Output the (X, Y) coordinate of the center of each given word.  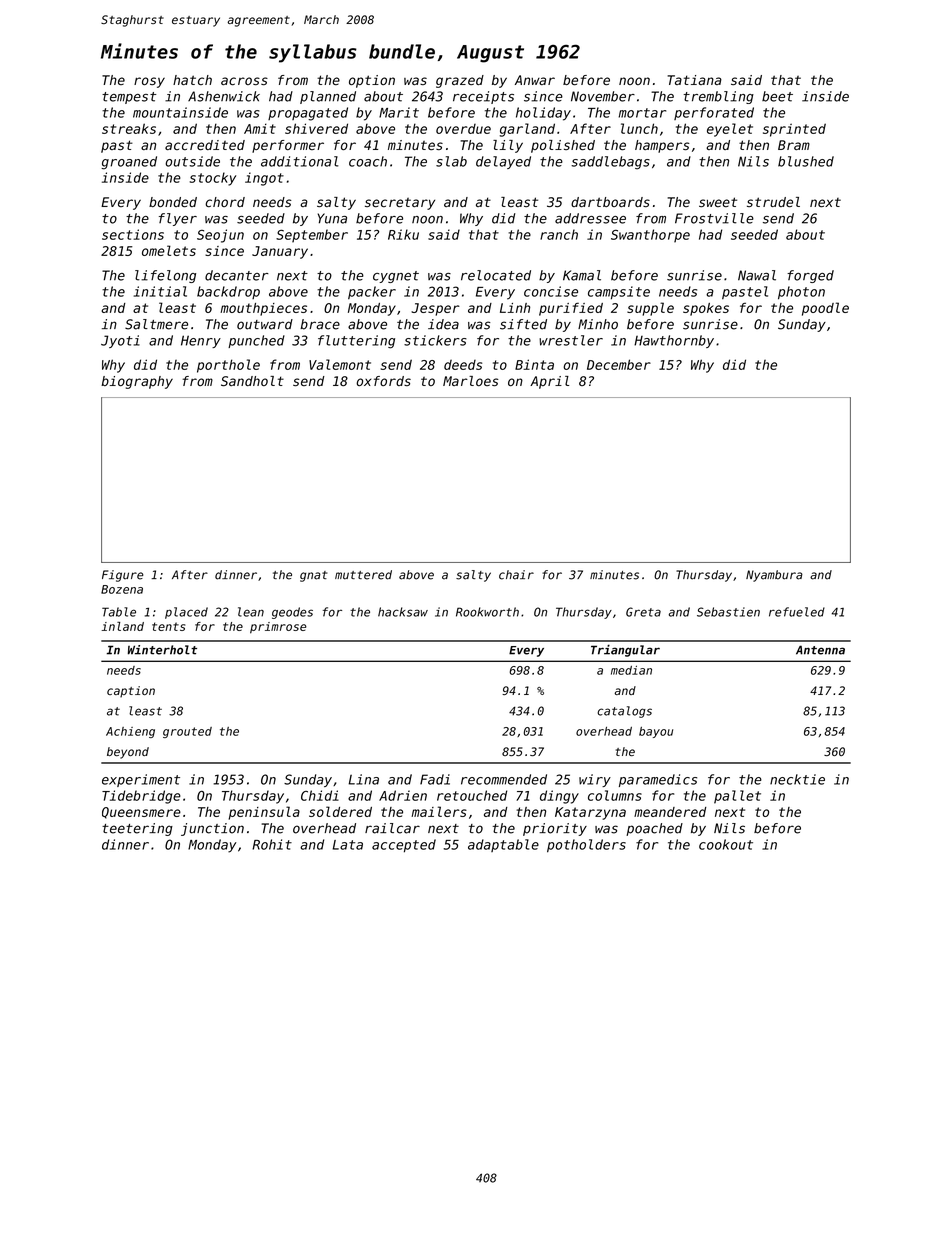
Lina (363, 779)
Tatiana (694, 80)
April (549, 382)
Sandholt (252, 381)
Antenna (820, 650)
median (631, 670)
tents (168, 626)
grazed (460, 81)
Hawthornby (674, 341)
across (244, 81)
